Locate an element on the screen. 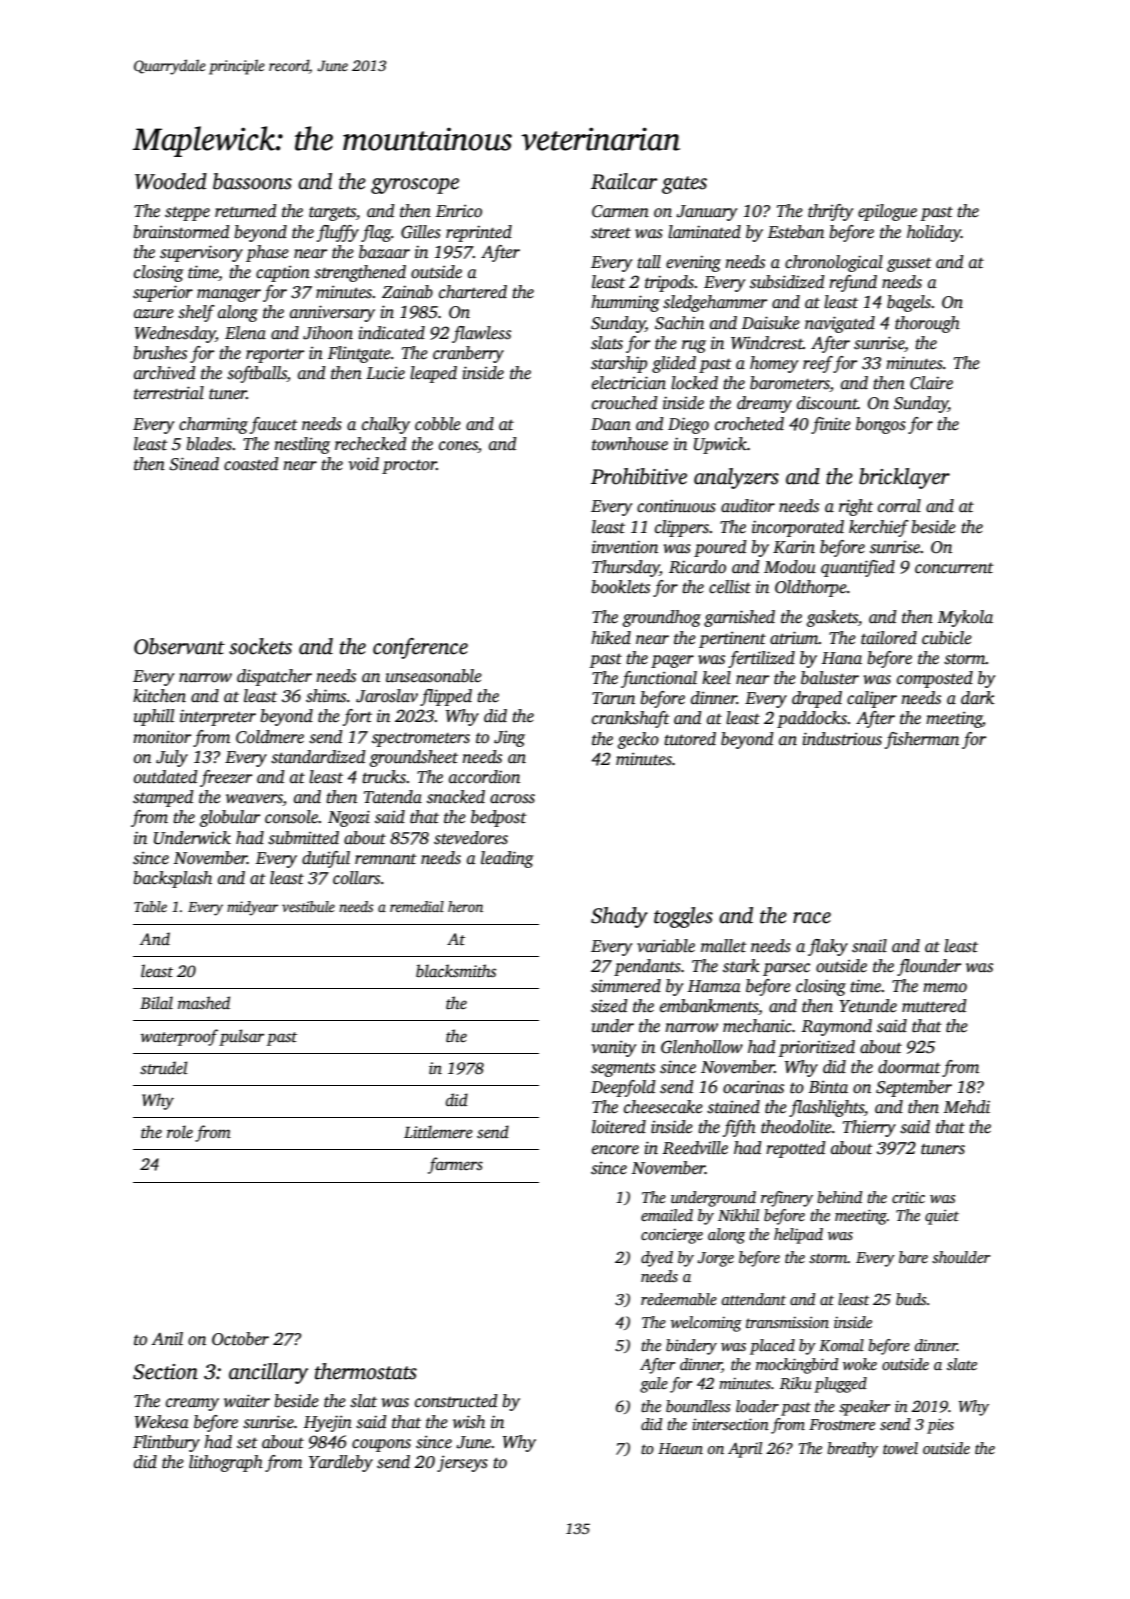  gyroscope is located at coordinates (415, 186).
